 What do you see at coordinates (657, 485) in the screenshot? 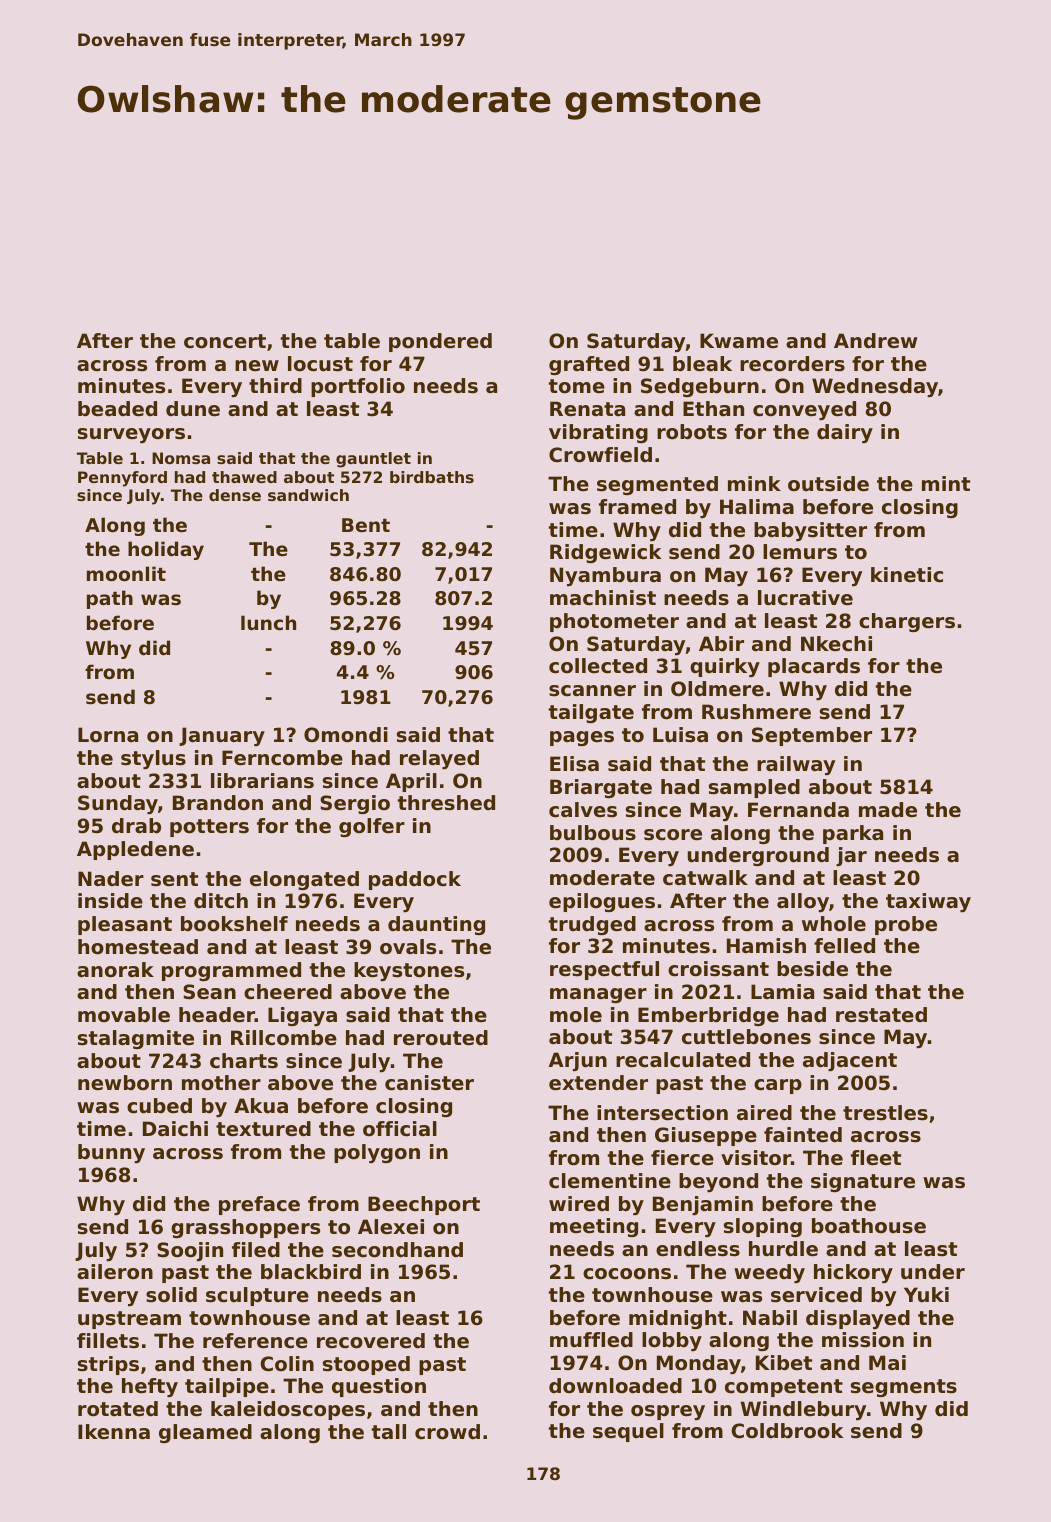
I see `segmented` at bounding box center [657, 485].
